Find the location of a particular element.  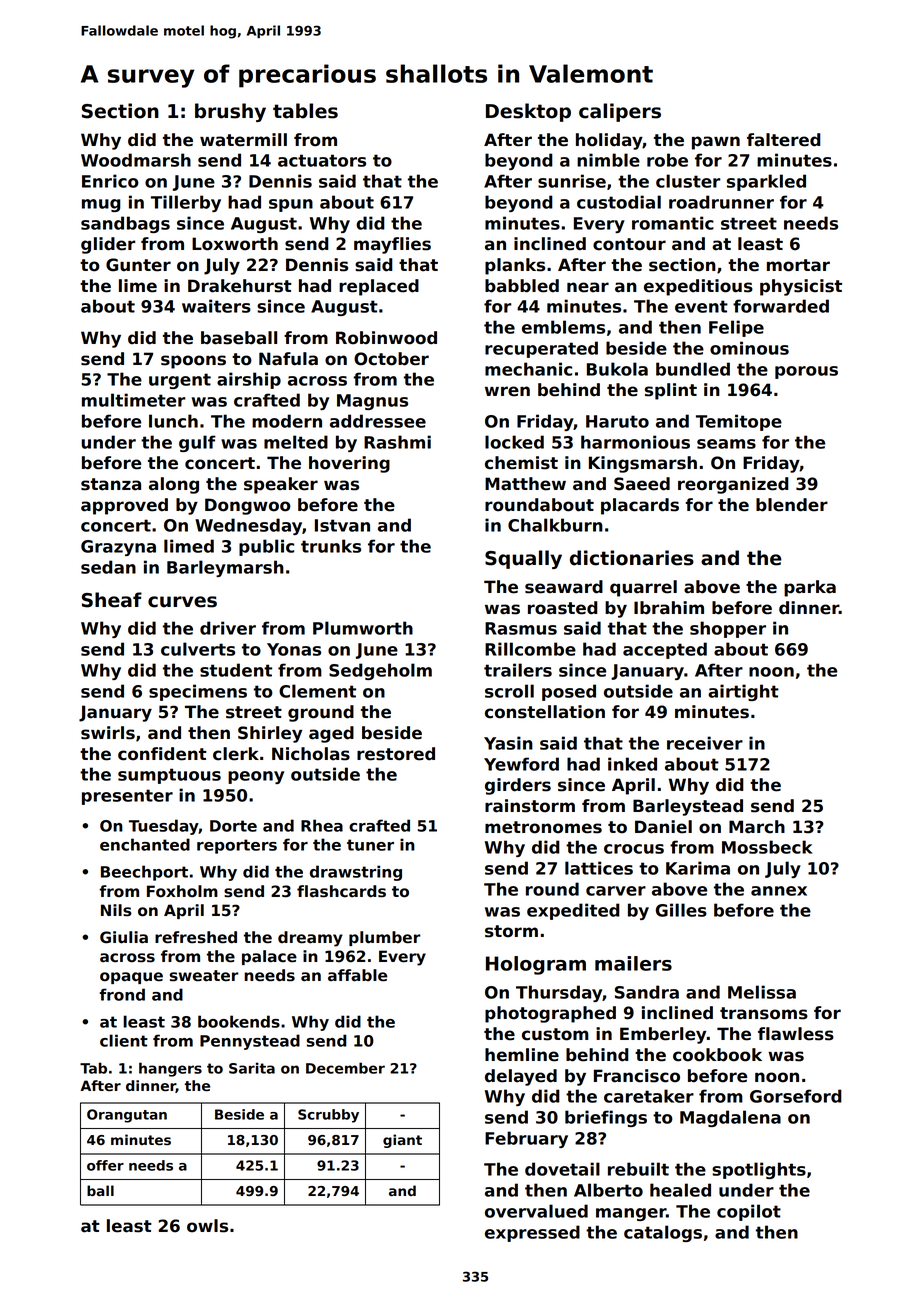

offer is located at coordinates (105, 1165).
